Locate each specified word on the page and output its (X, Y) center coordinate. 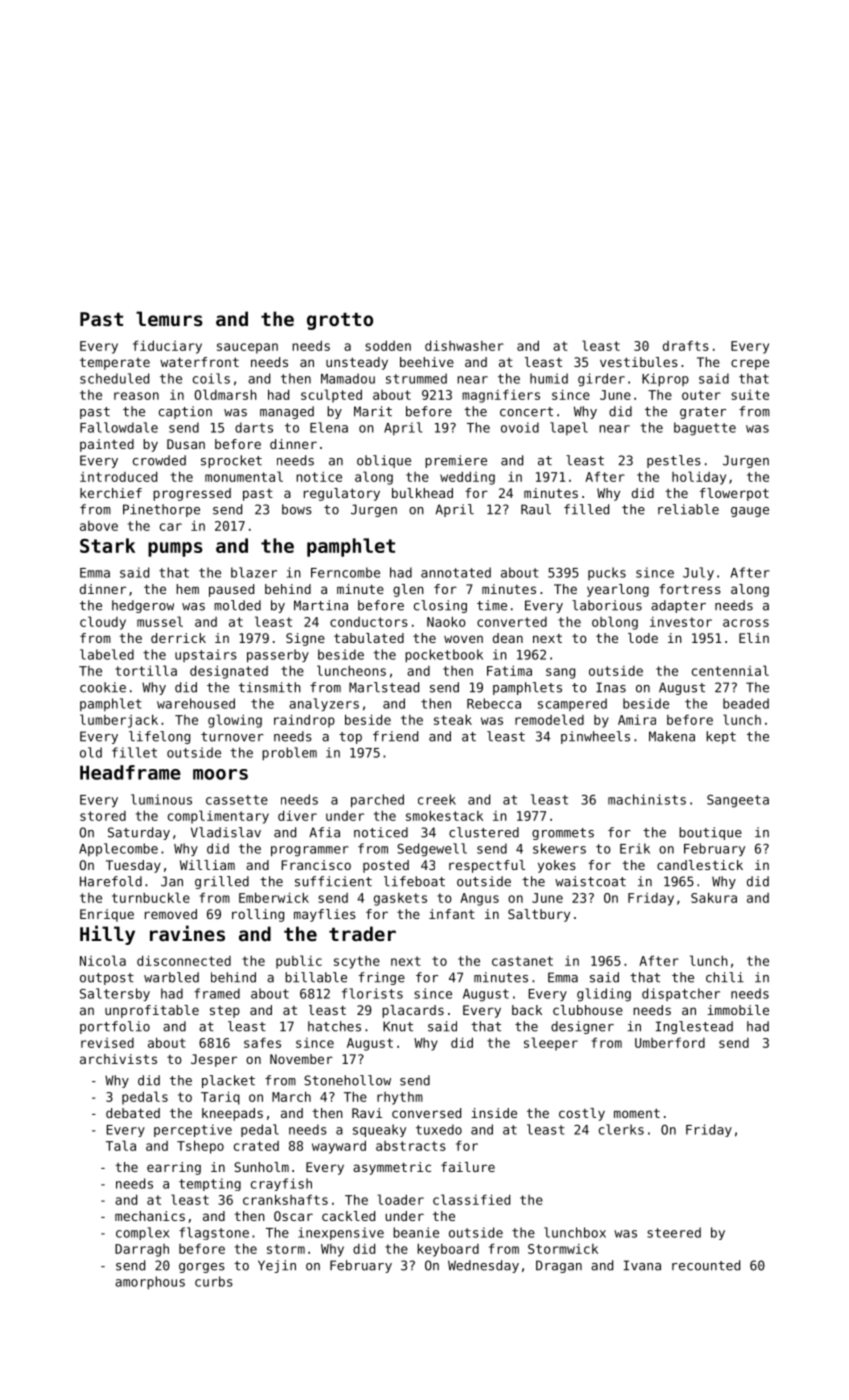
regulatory (342, 494)
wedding (467, 478)
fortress (690, 589)
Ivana (642, 1265)
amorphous (150, 1282)
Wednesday (483, 1266)
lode (643, 638)
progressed (192, 494)
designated (229, 672)
